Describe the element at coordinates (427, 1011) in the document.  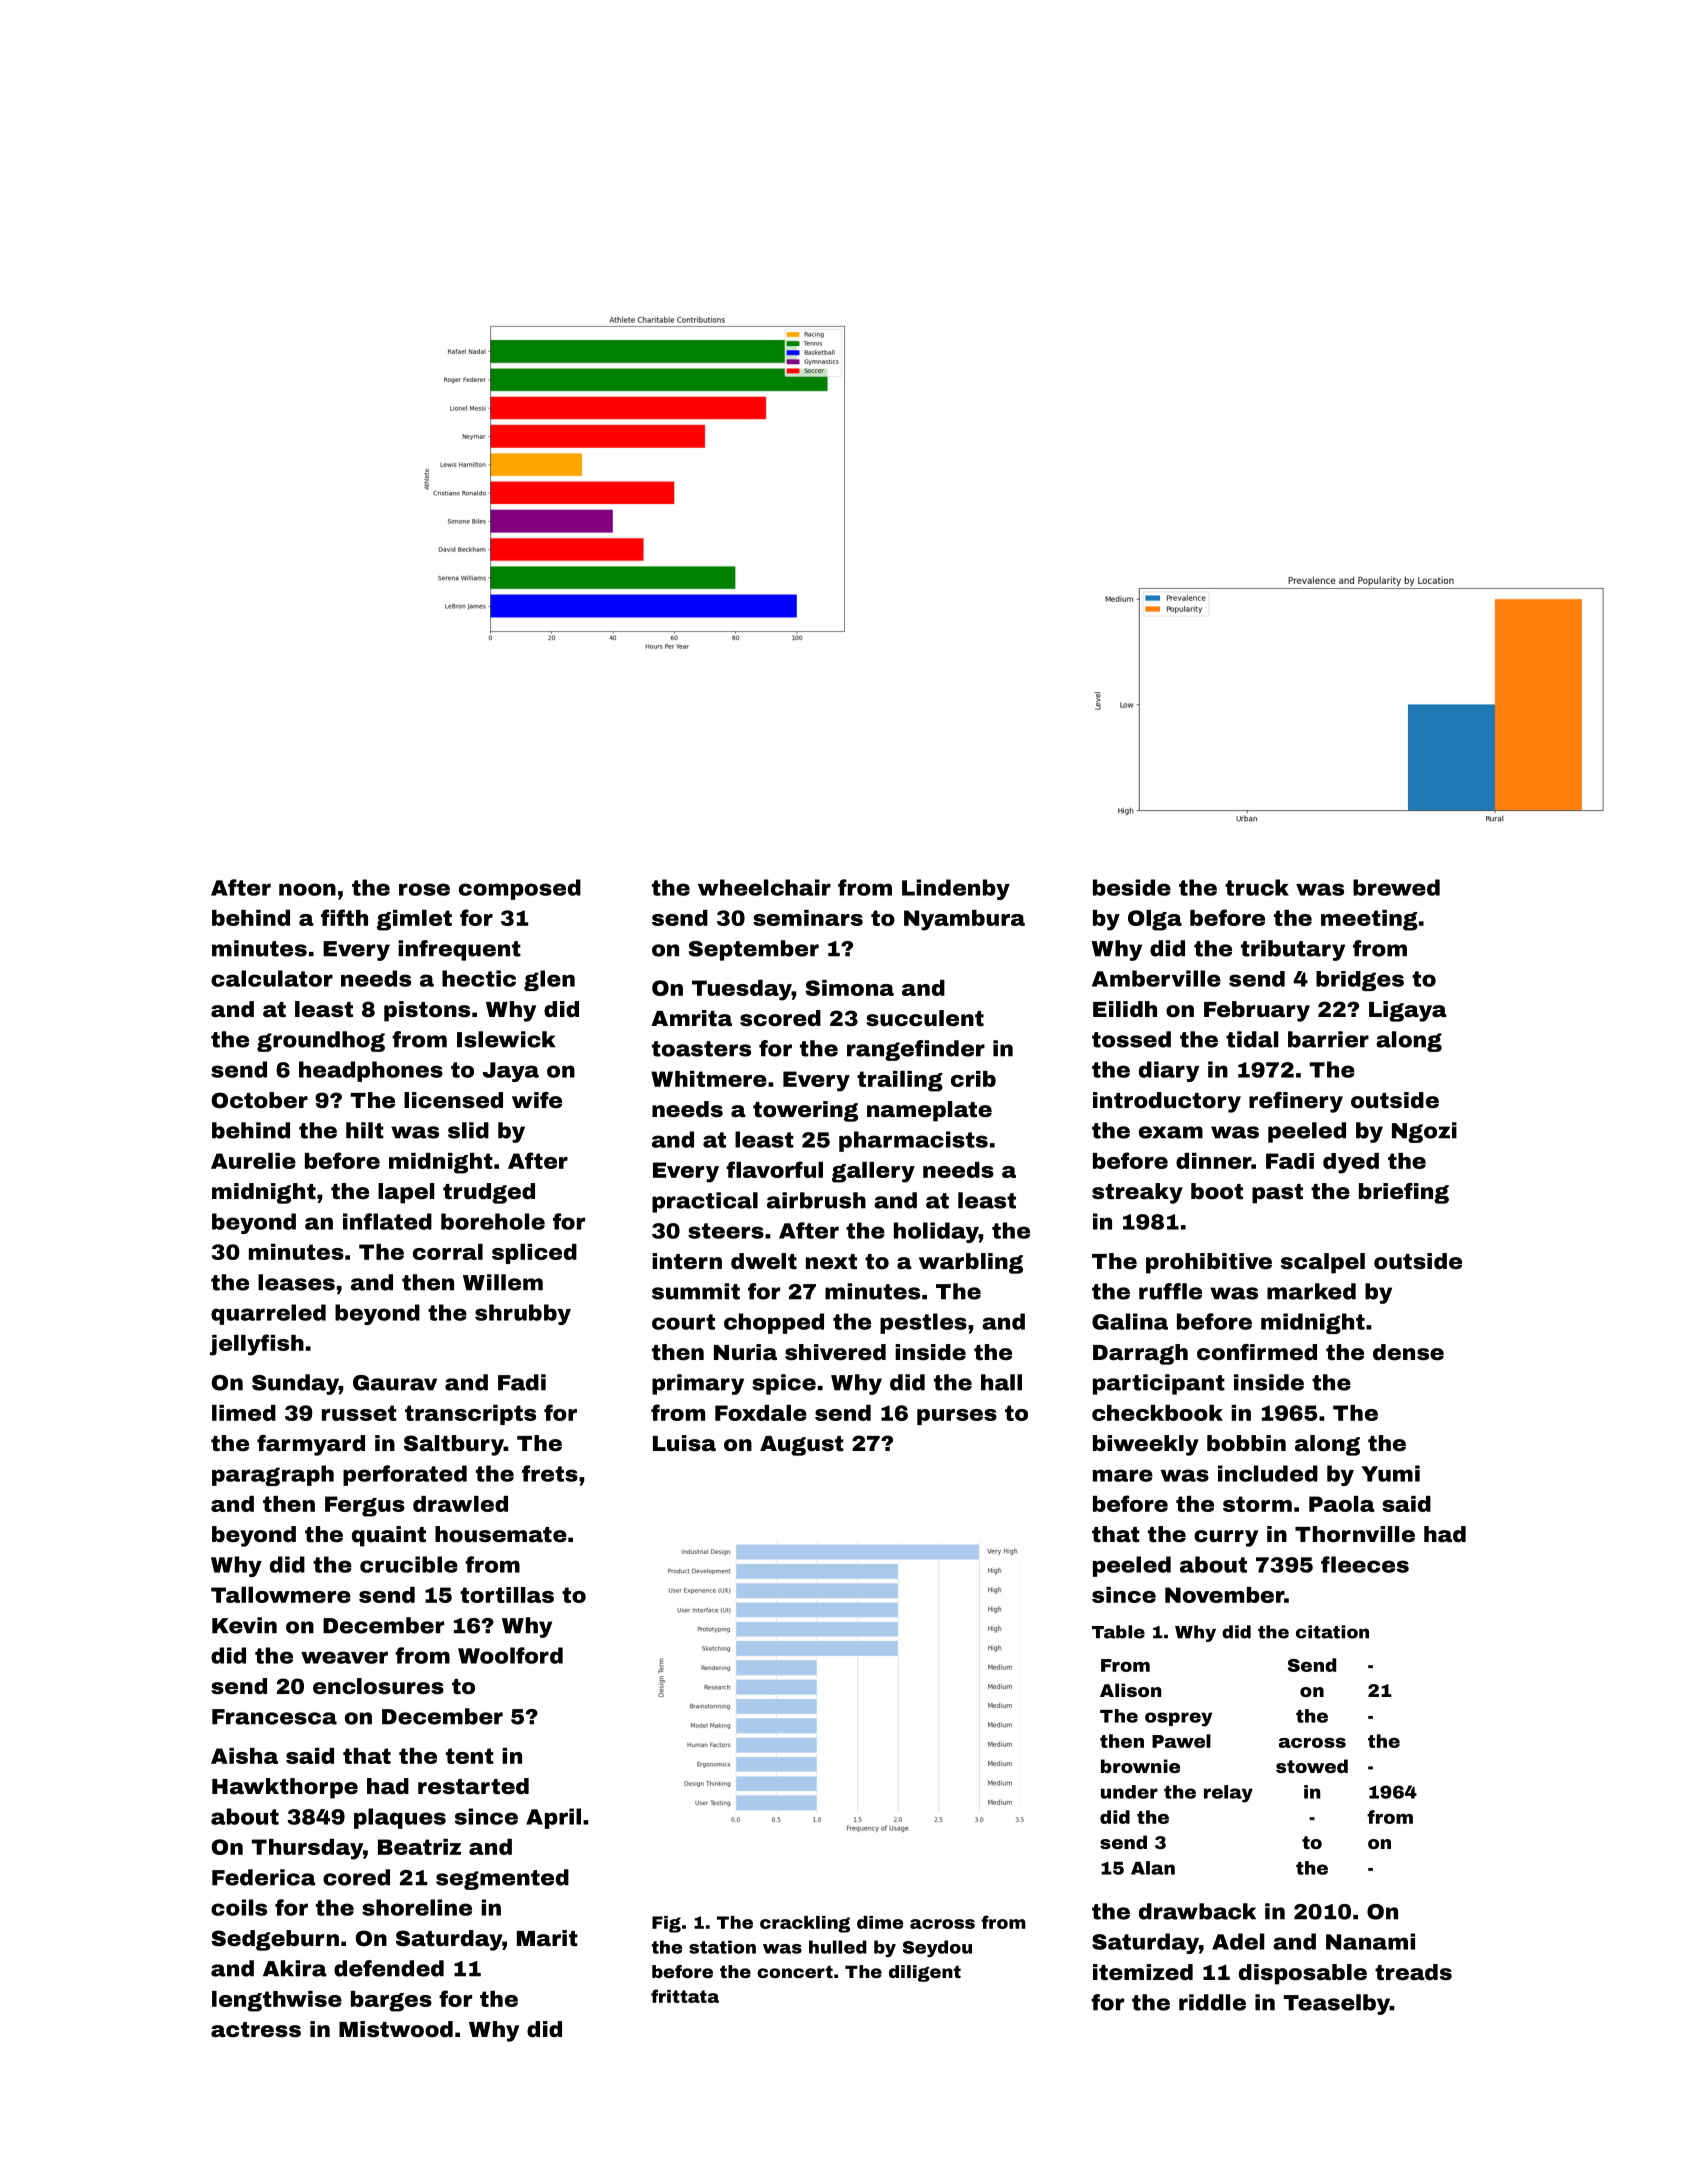
I see `pistons` at that location.
